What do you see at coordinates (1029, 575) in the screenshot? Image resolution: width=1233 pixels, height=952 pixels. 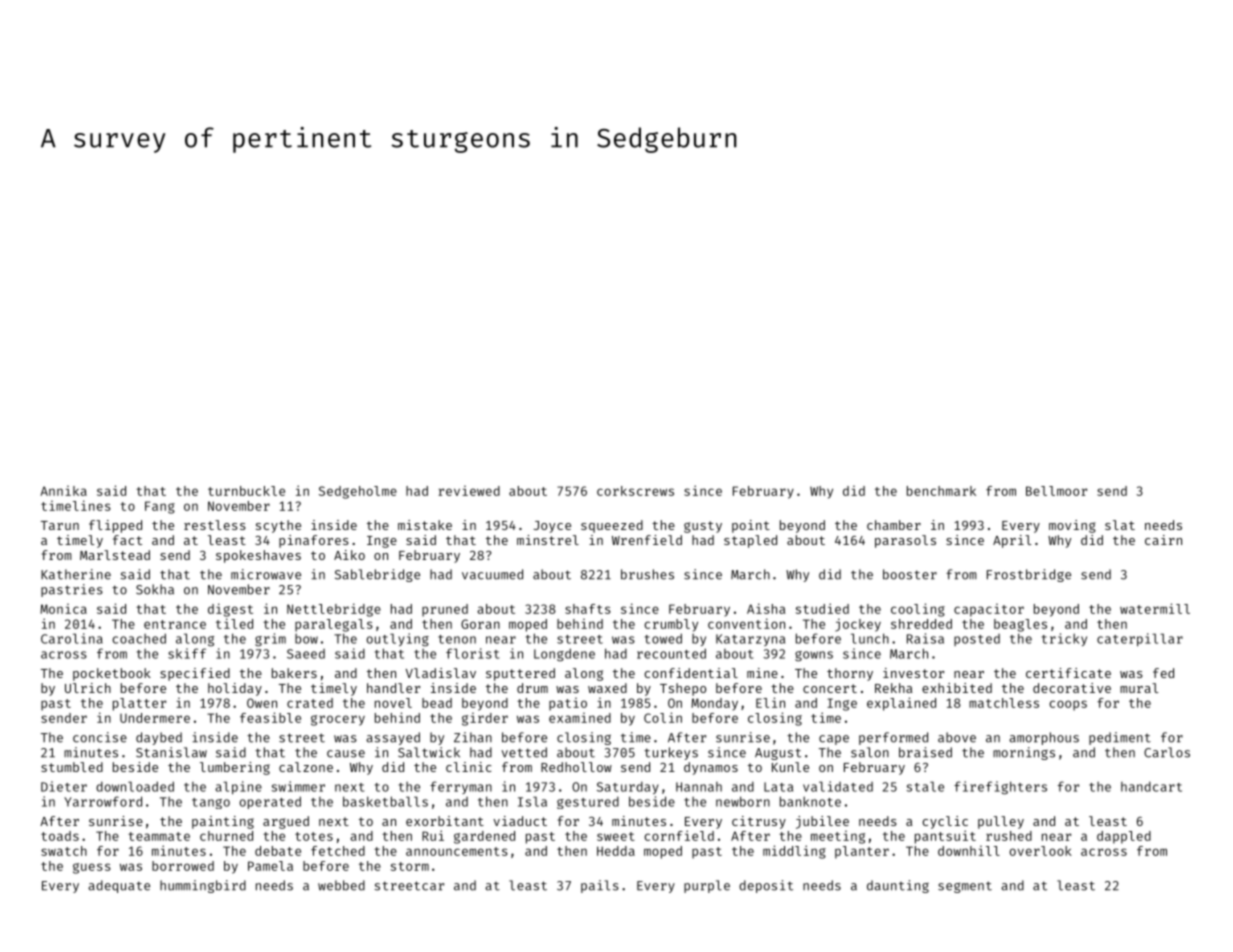 I see `Frostbridge` at bounding box center [1029, 575].
